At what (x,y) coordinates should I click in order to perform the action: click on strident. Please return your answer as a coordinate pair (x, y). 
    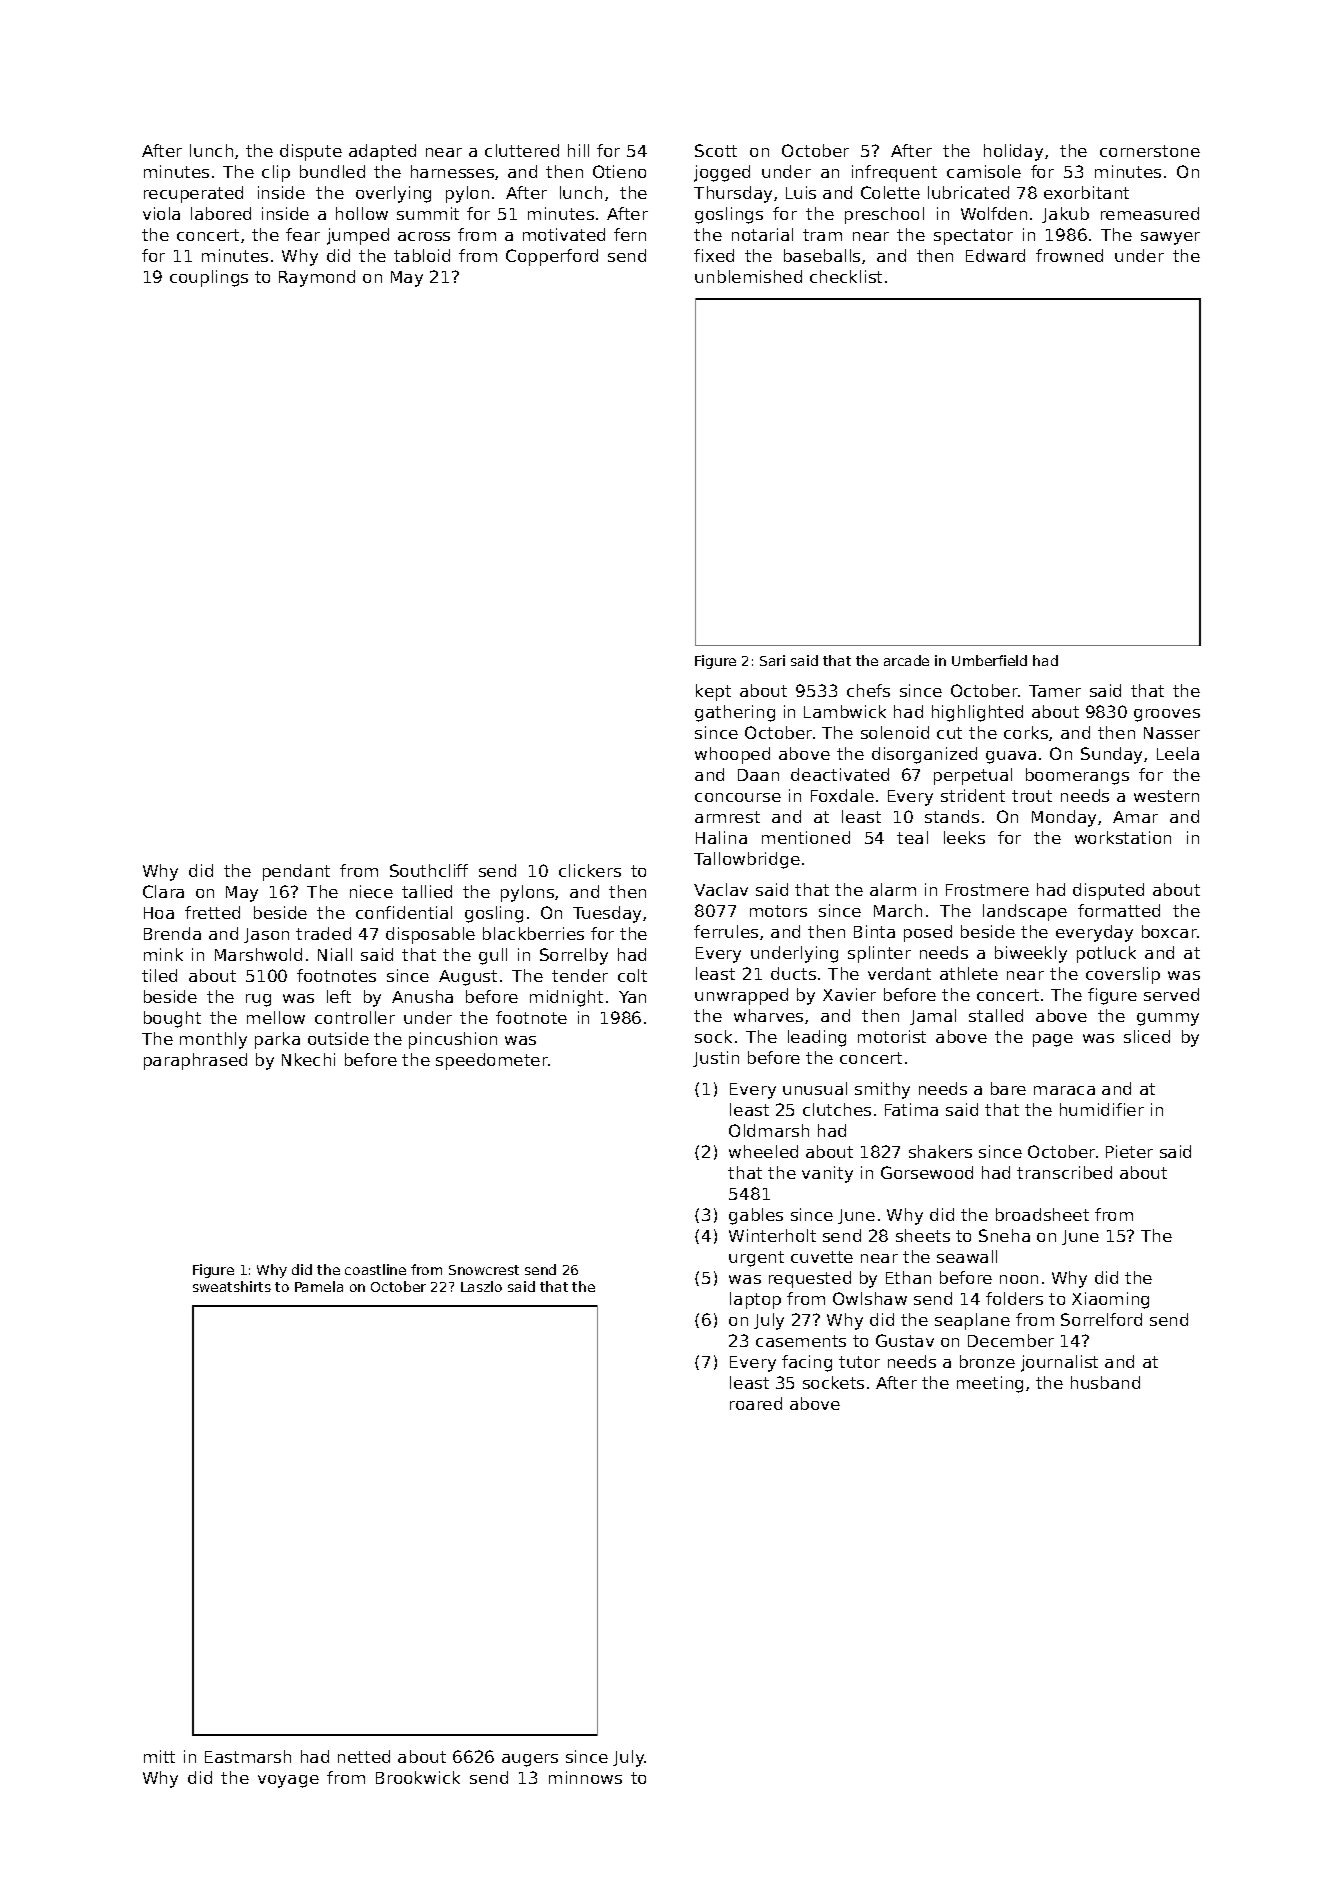
    Looking at the image, I should click on (973, 795).
